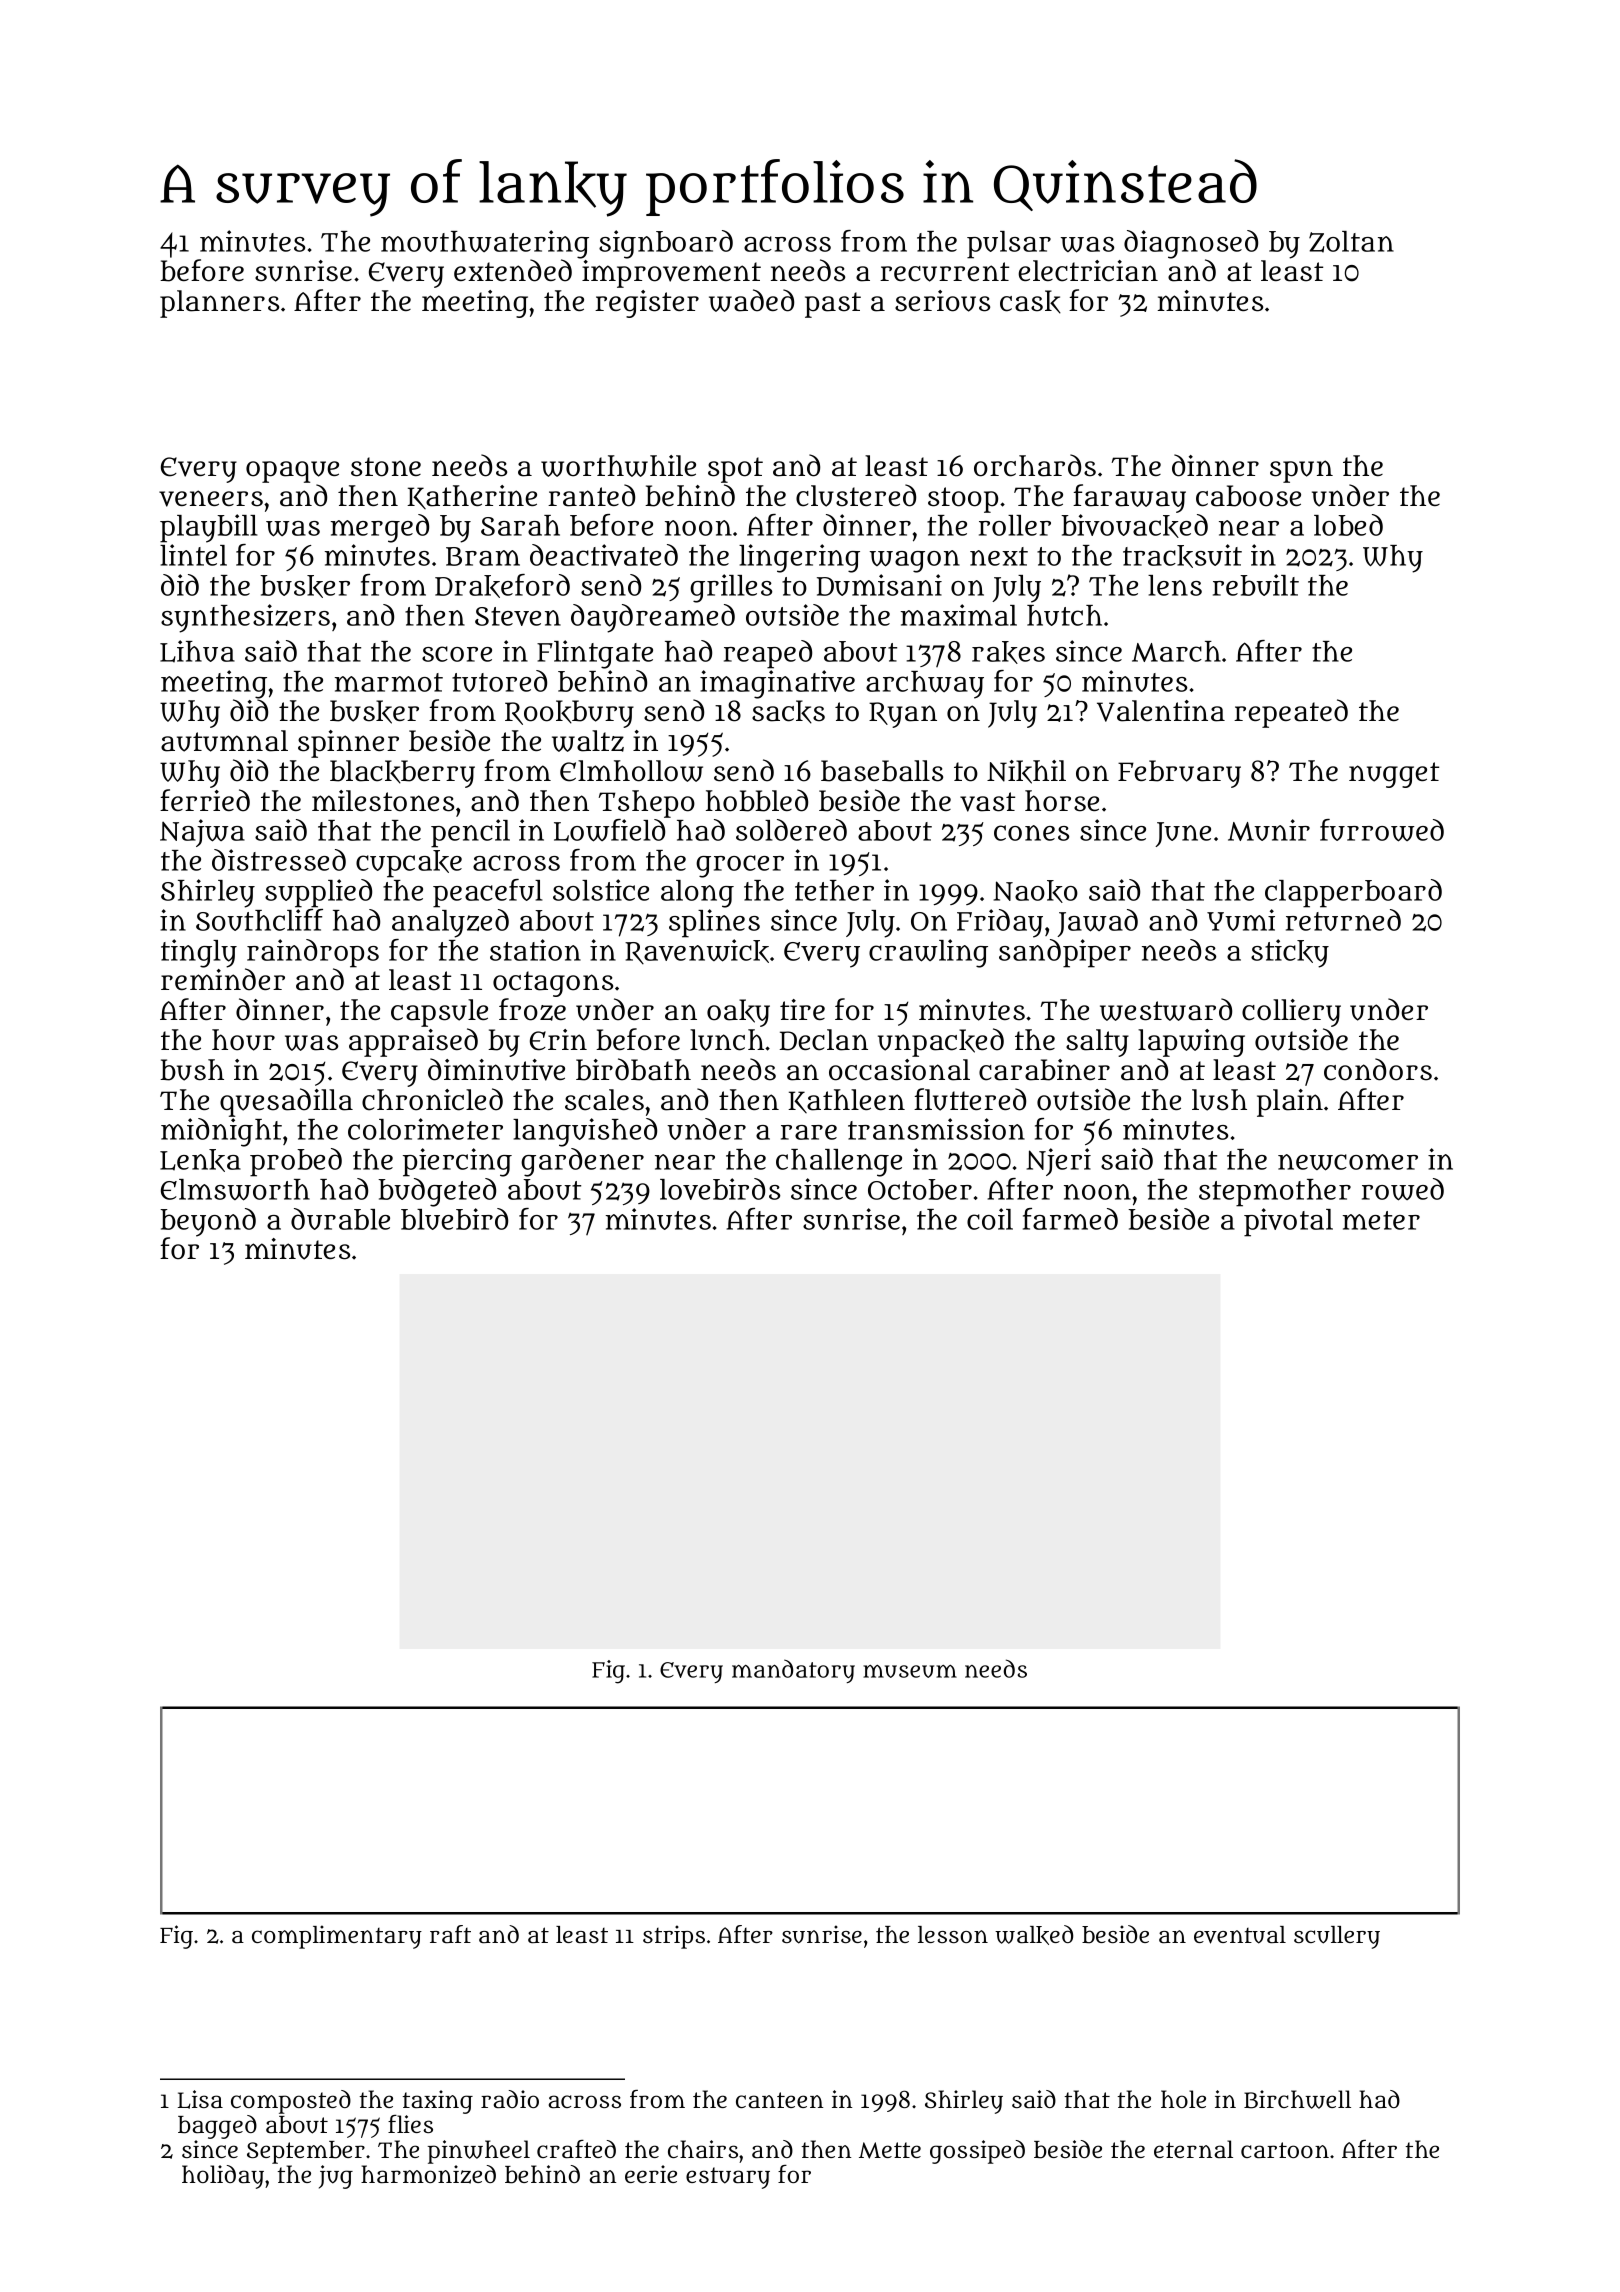 The height and width of the page is (2292, 1620). I want to click on planners, so click(219, 304).
